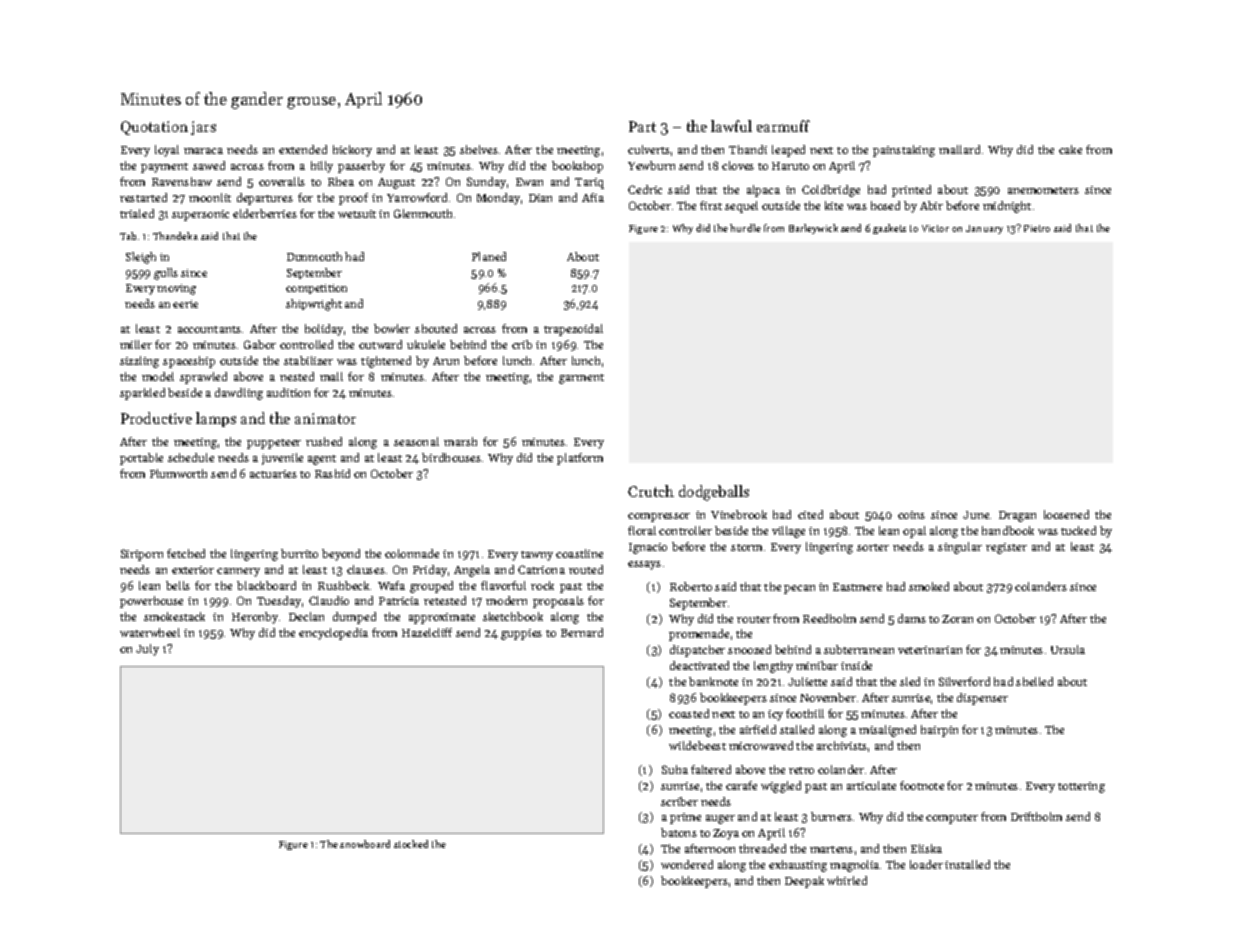  Describe the element at coordinates (325, 418) in the screenshot. I see `animator` at that location.
